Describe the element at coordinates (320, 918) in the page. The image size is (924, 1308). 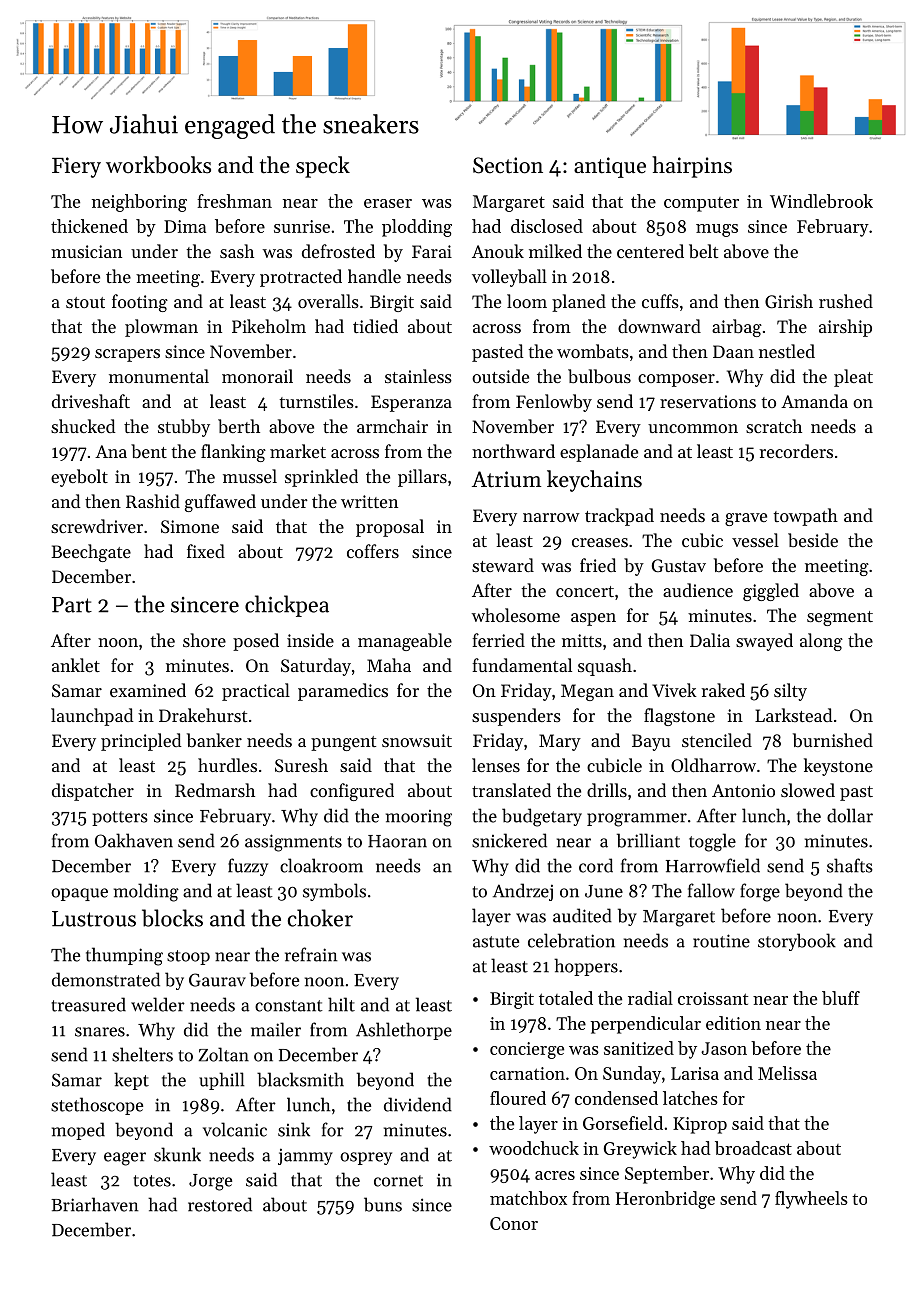
I see `choker` at that location.
